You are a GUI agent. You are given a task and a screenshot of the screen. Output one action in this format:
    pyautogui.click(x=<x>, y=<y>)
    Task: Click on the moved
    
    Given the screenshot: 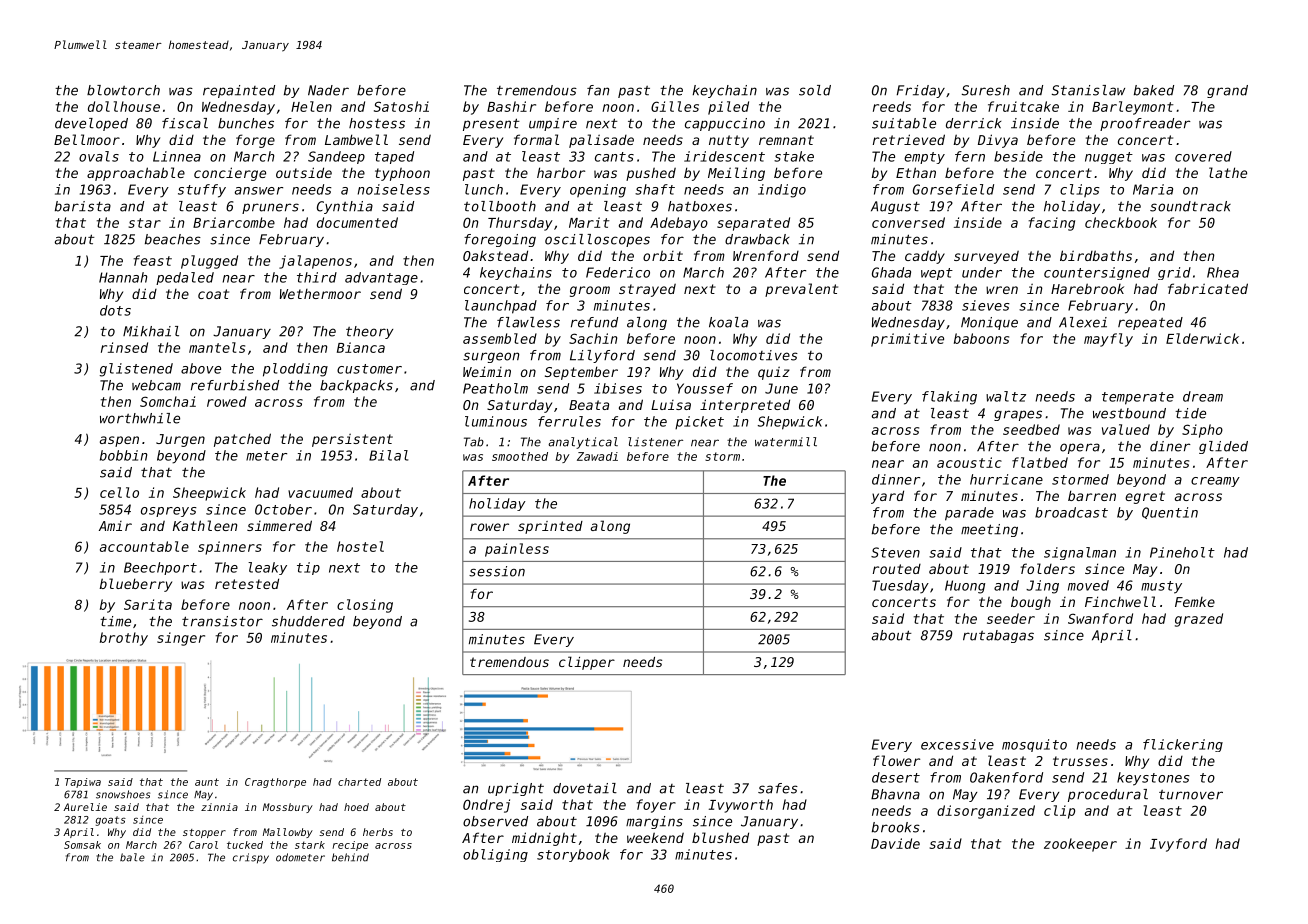 What is the action you would take?
    pyautogui.click(x=1088, y=585)
